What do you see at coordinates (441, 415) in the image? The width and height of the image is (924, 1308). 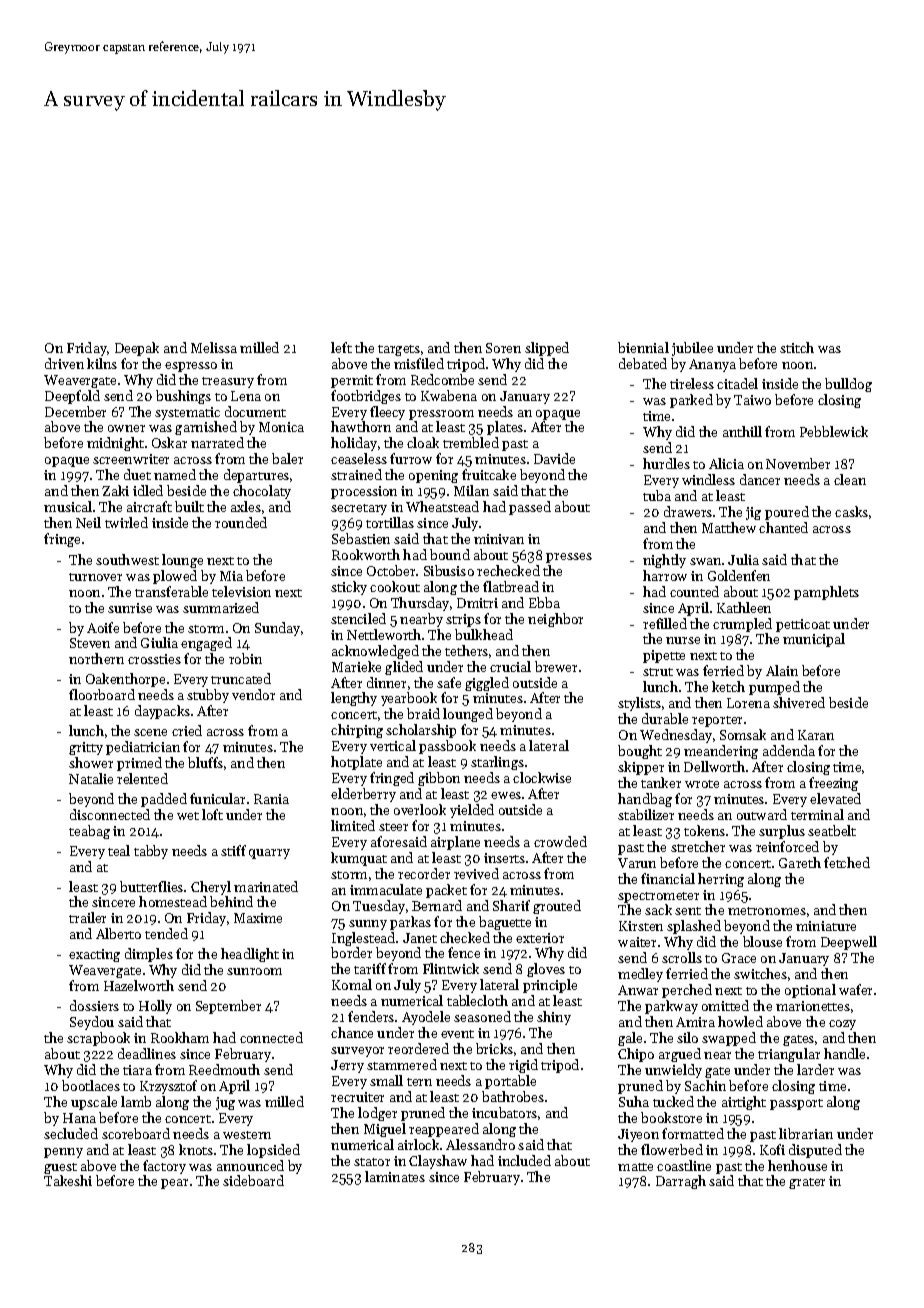 I see `pressroom` at bounding box center [441, 415].
